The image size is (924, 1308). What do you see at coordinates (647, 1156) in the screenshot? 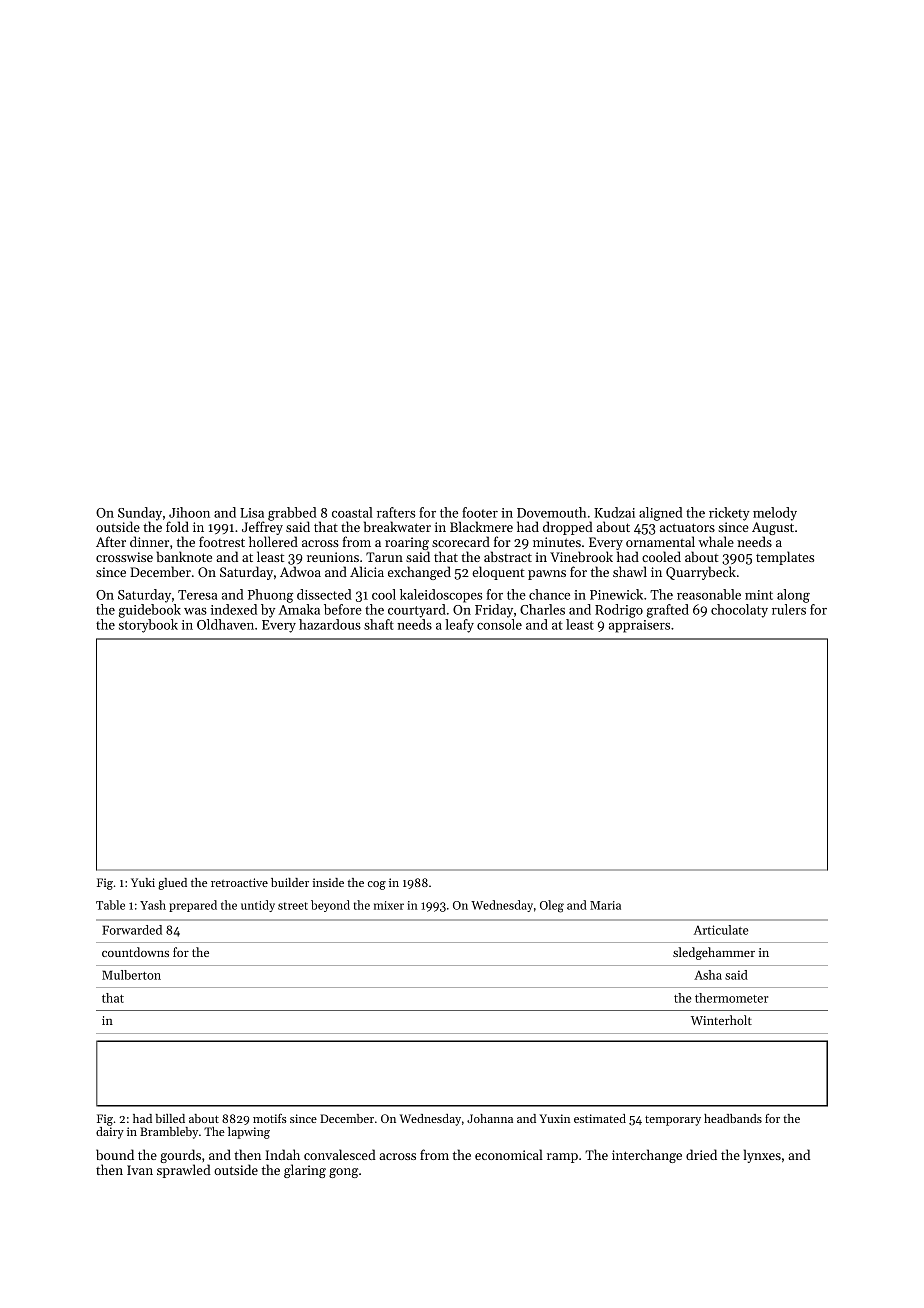
I see `interchange` at bounding box center [647, 1156].
